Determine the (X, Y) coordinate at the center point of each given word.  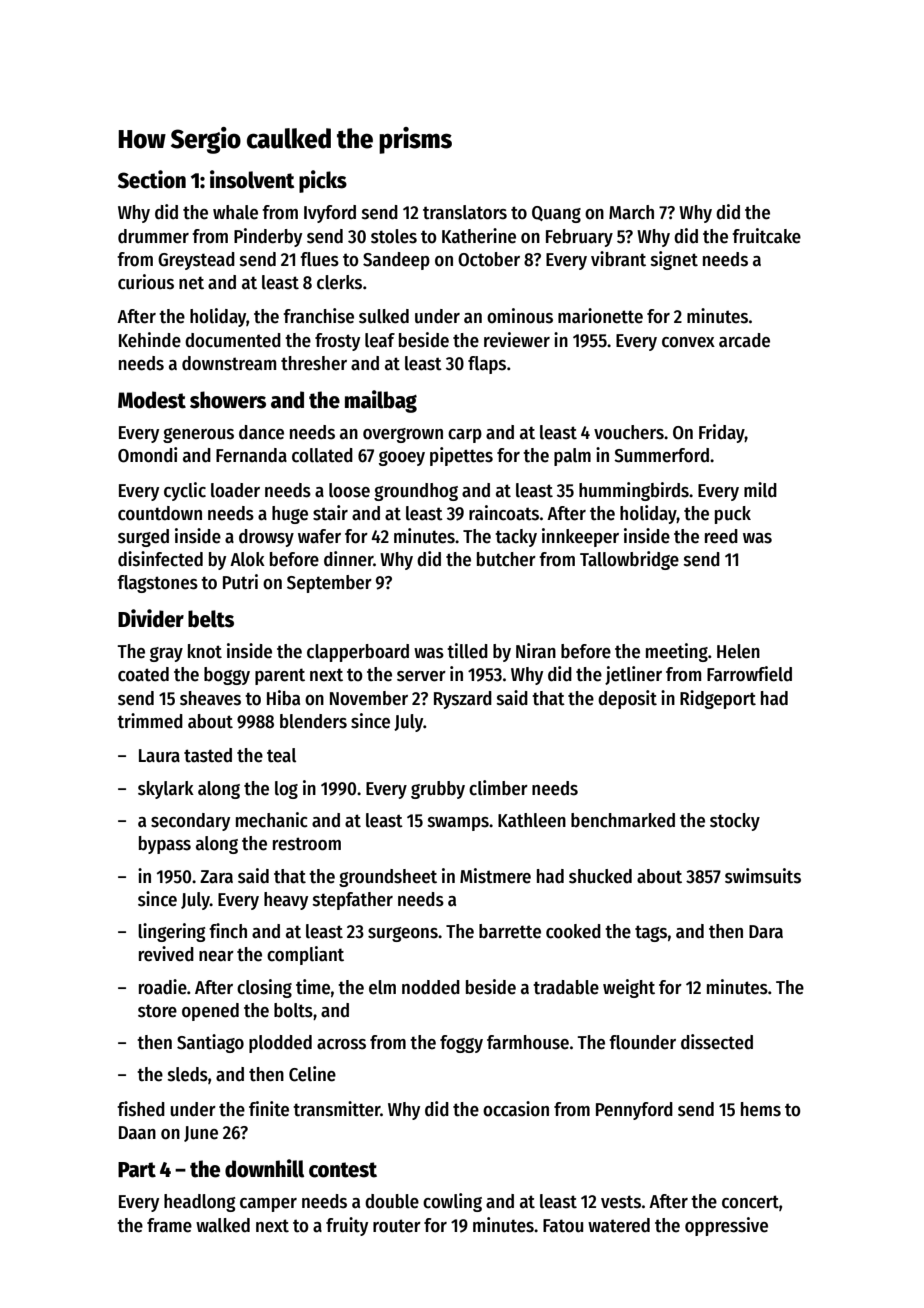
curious (146, 282)
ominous (520, 316)
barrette (510, 931)
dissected (717, 1042)
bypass (165, 845)
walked (223, 1225)
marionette (600, 316)
